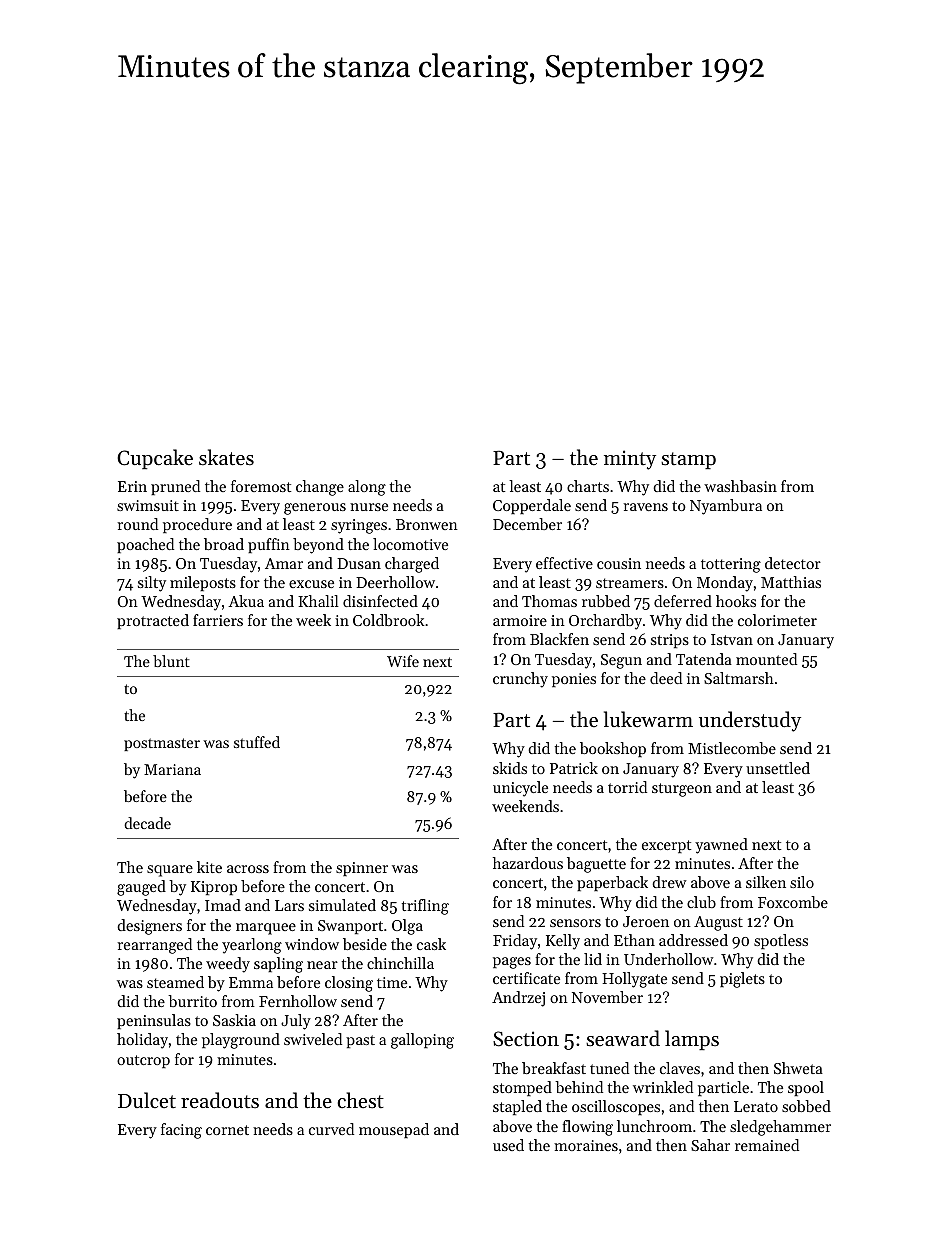  What do you see at coordinates (367, 488) in the page?
I see `along` at bounding box center [367, 488].
